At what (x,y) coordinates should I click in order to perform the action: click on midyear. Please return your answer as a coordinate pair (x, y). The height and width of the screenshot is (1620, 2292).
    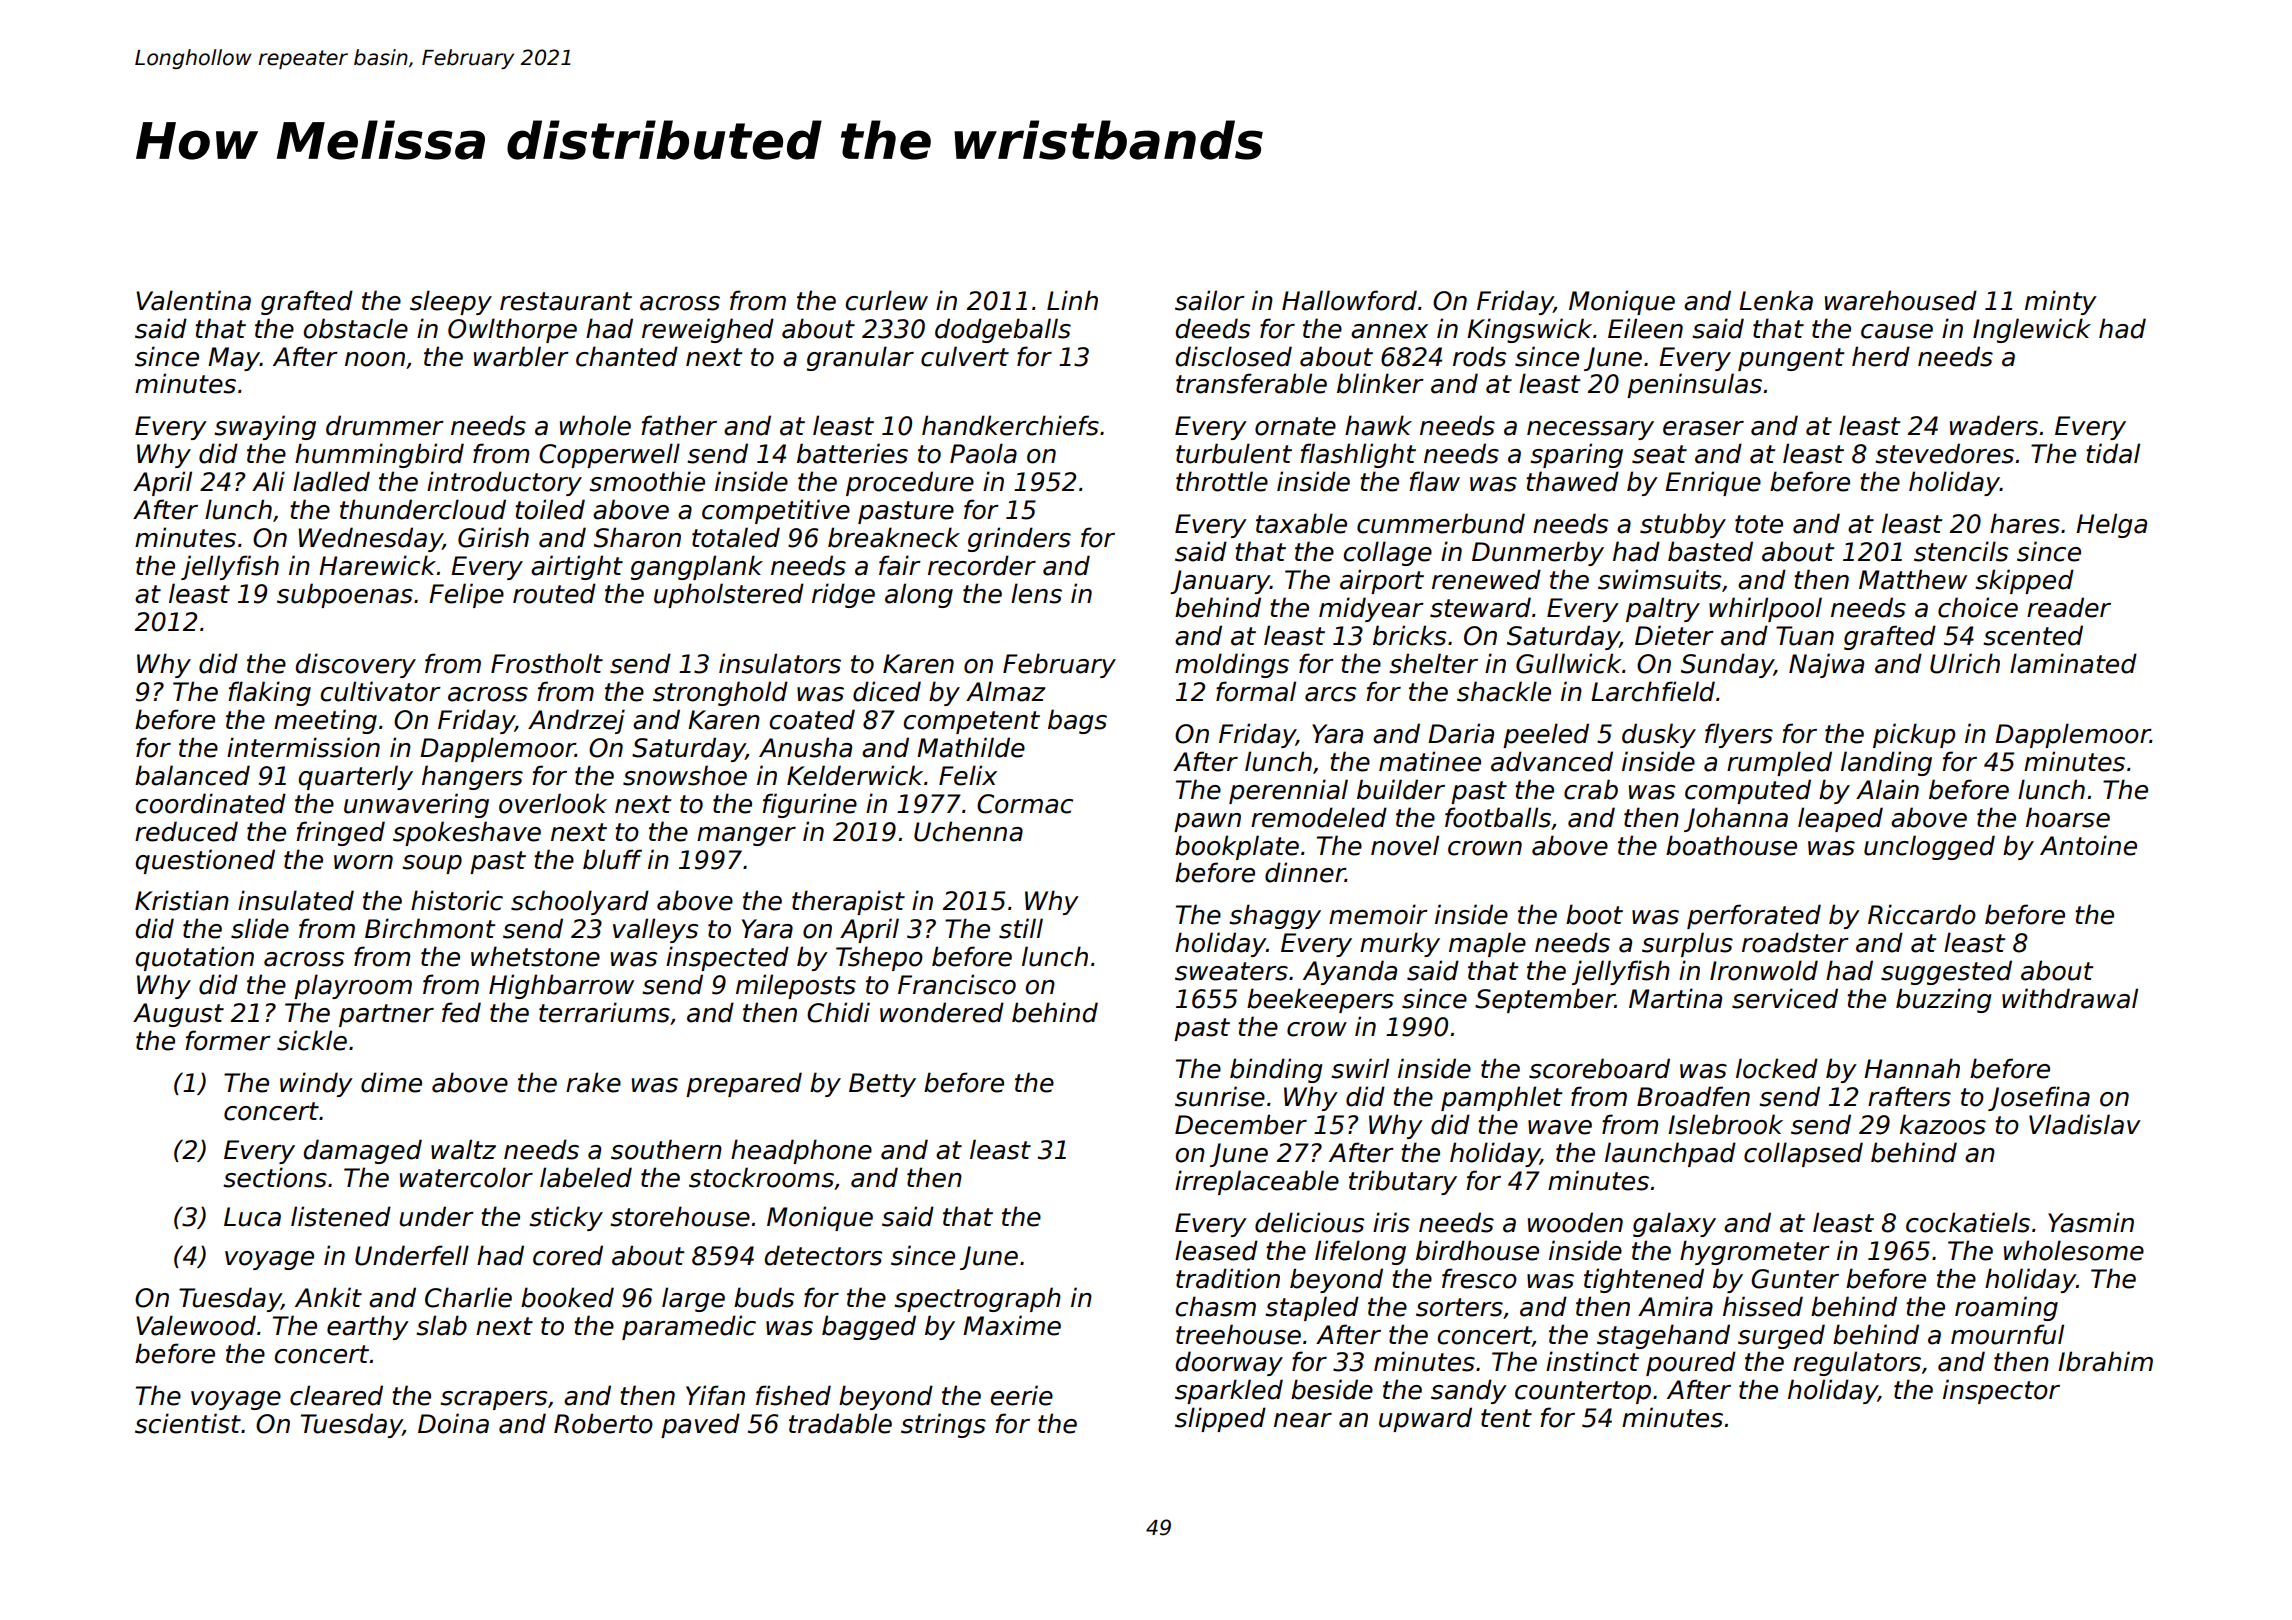
    Looking at the image, I should click on (1371, 609).
